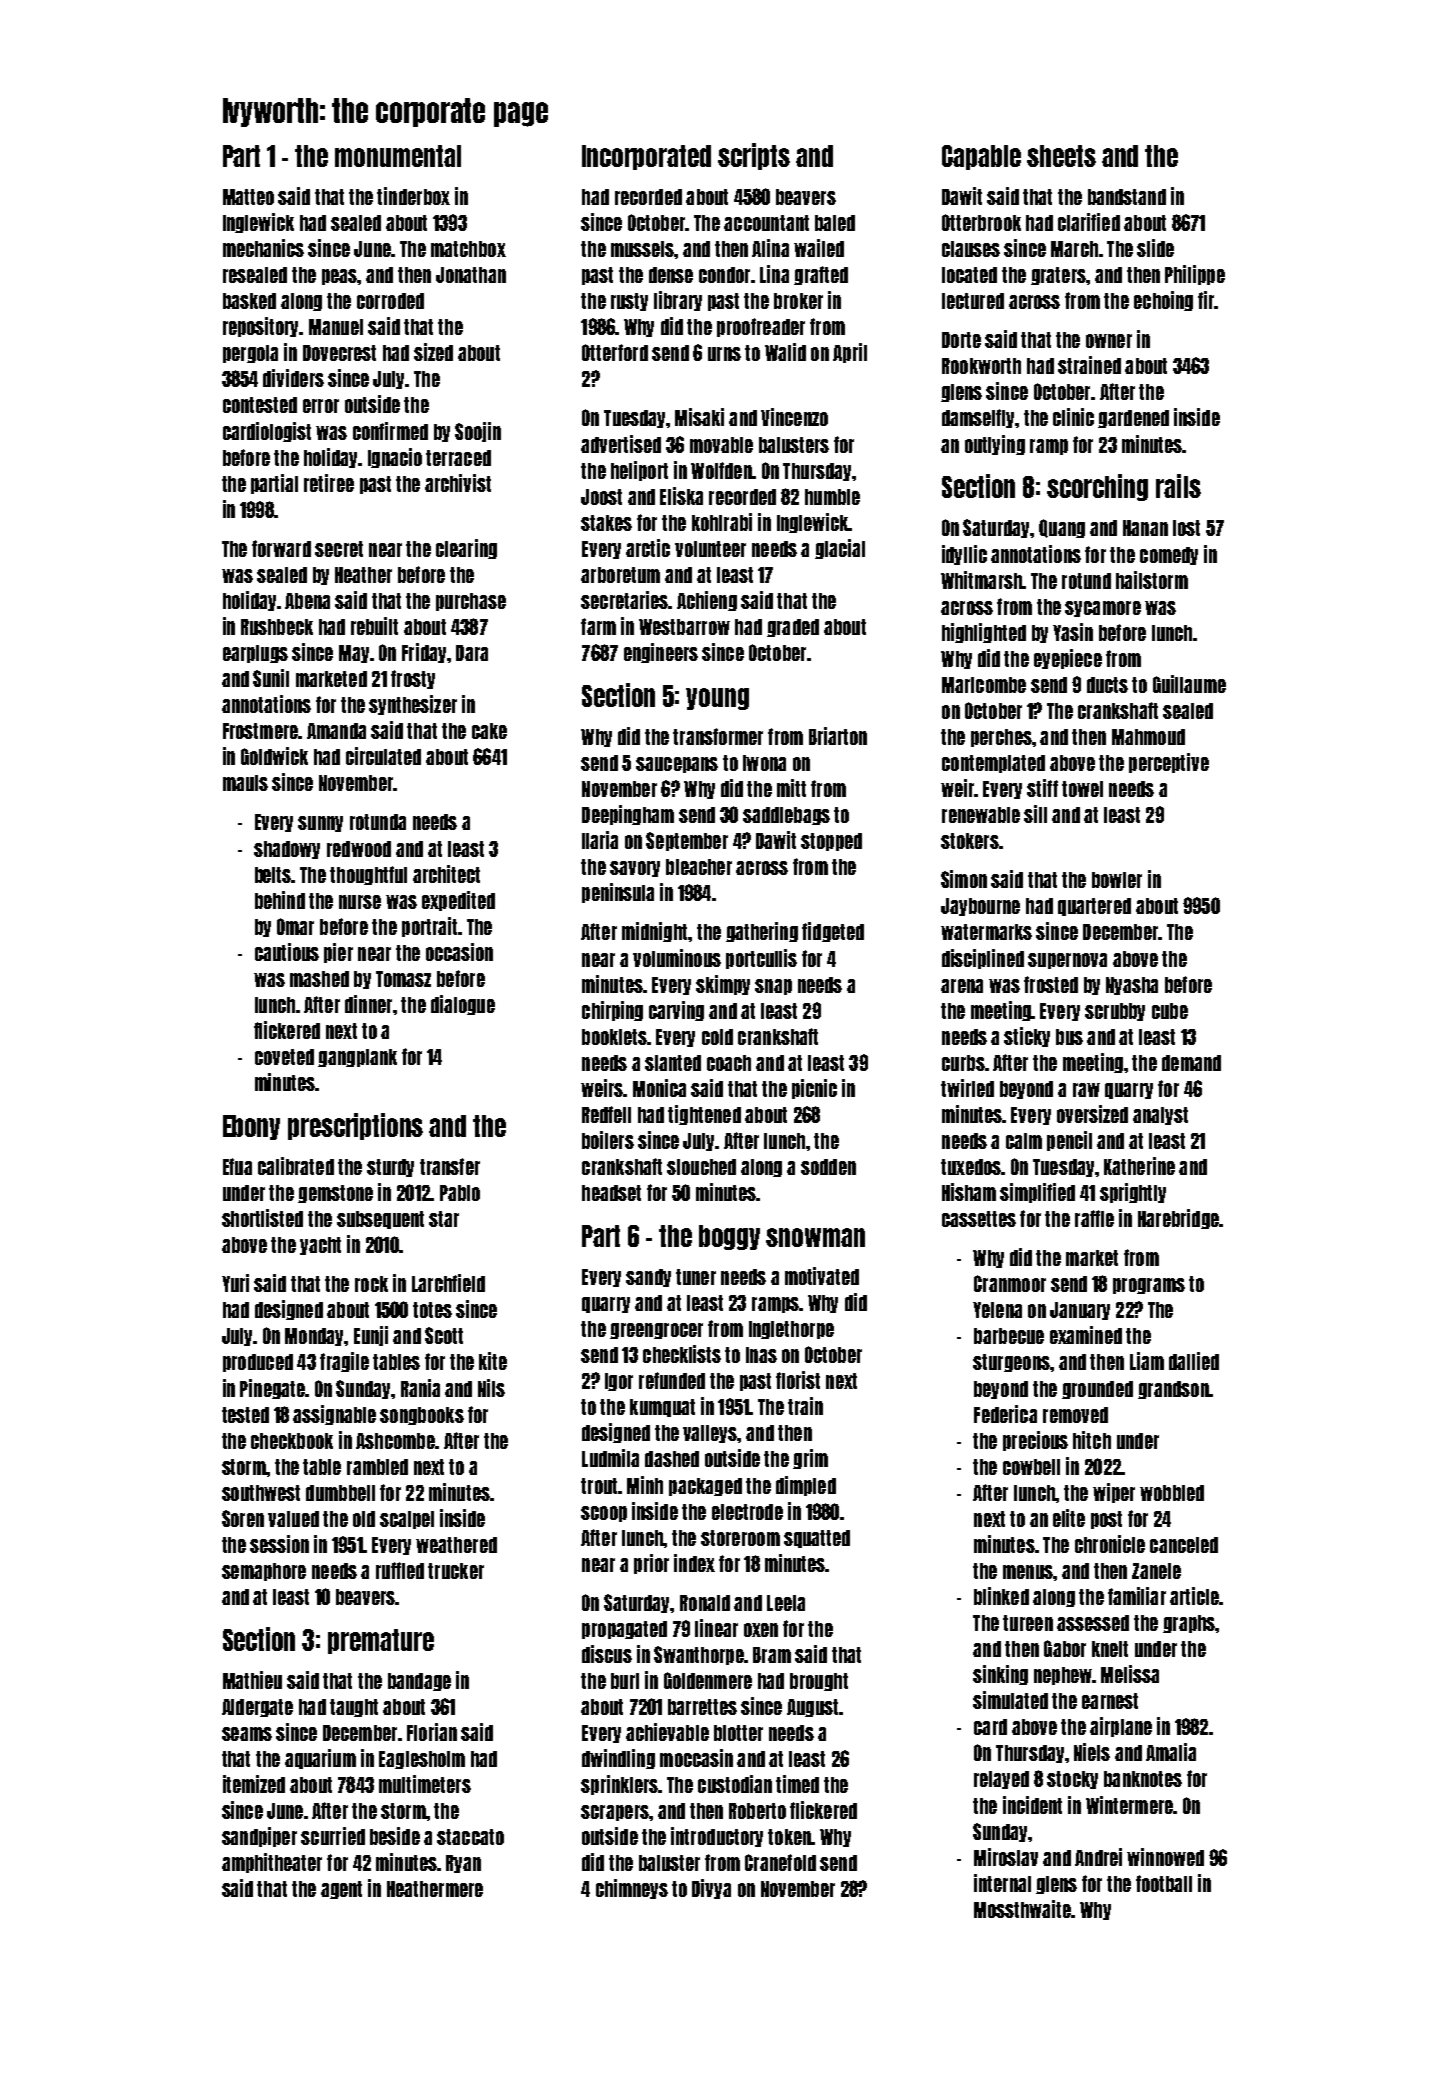 The height and width of the image is (2100, 1450). What do you see at coordinates (1094, 1218) in the image?
I see `raffle` at bounding box center [1094, 1218].
